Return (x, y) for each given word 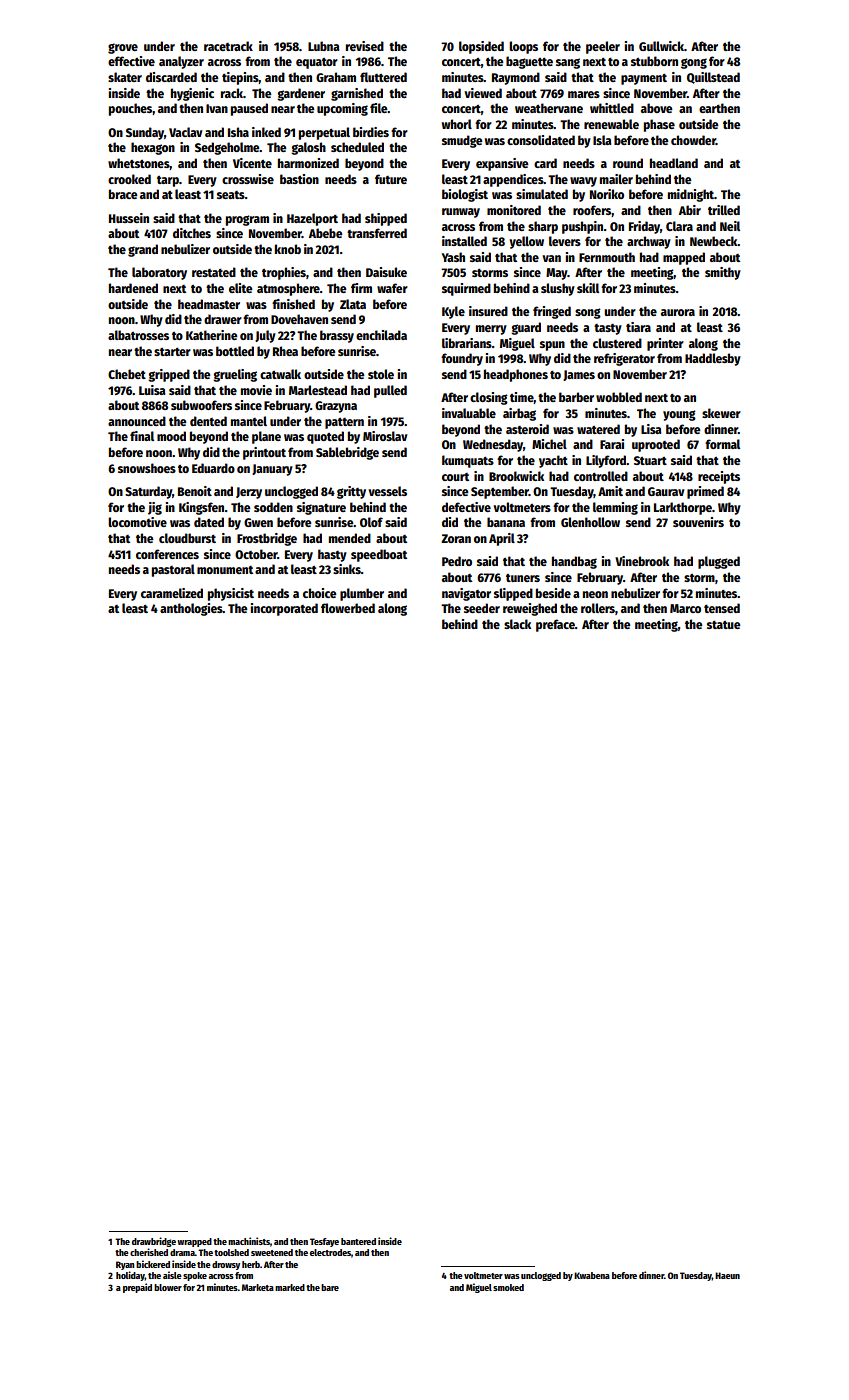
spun (552, 346)
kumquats (468, 461)
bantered (358, 1241)
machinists (249, 1241)
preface (555, 625)
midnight (691, 195)
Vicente (252, 163)
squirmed (466, 289)
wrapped (194, 1242)
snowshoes (147, 468)
